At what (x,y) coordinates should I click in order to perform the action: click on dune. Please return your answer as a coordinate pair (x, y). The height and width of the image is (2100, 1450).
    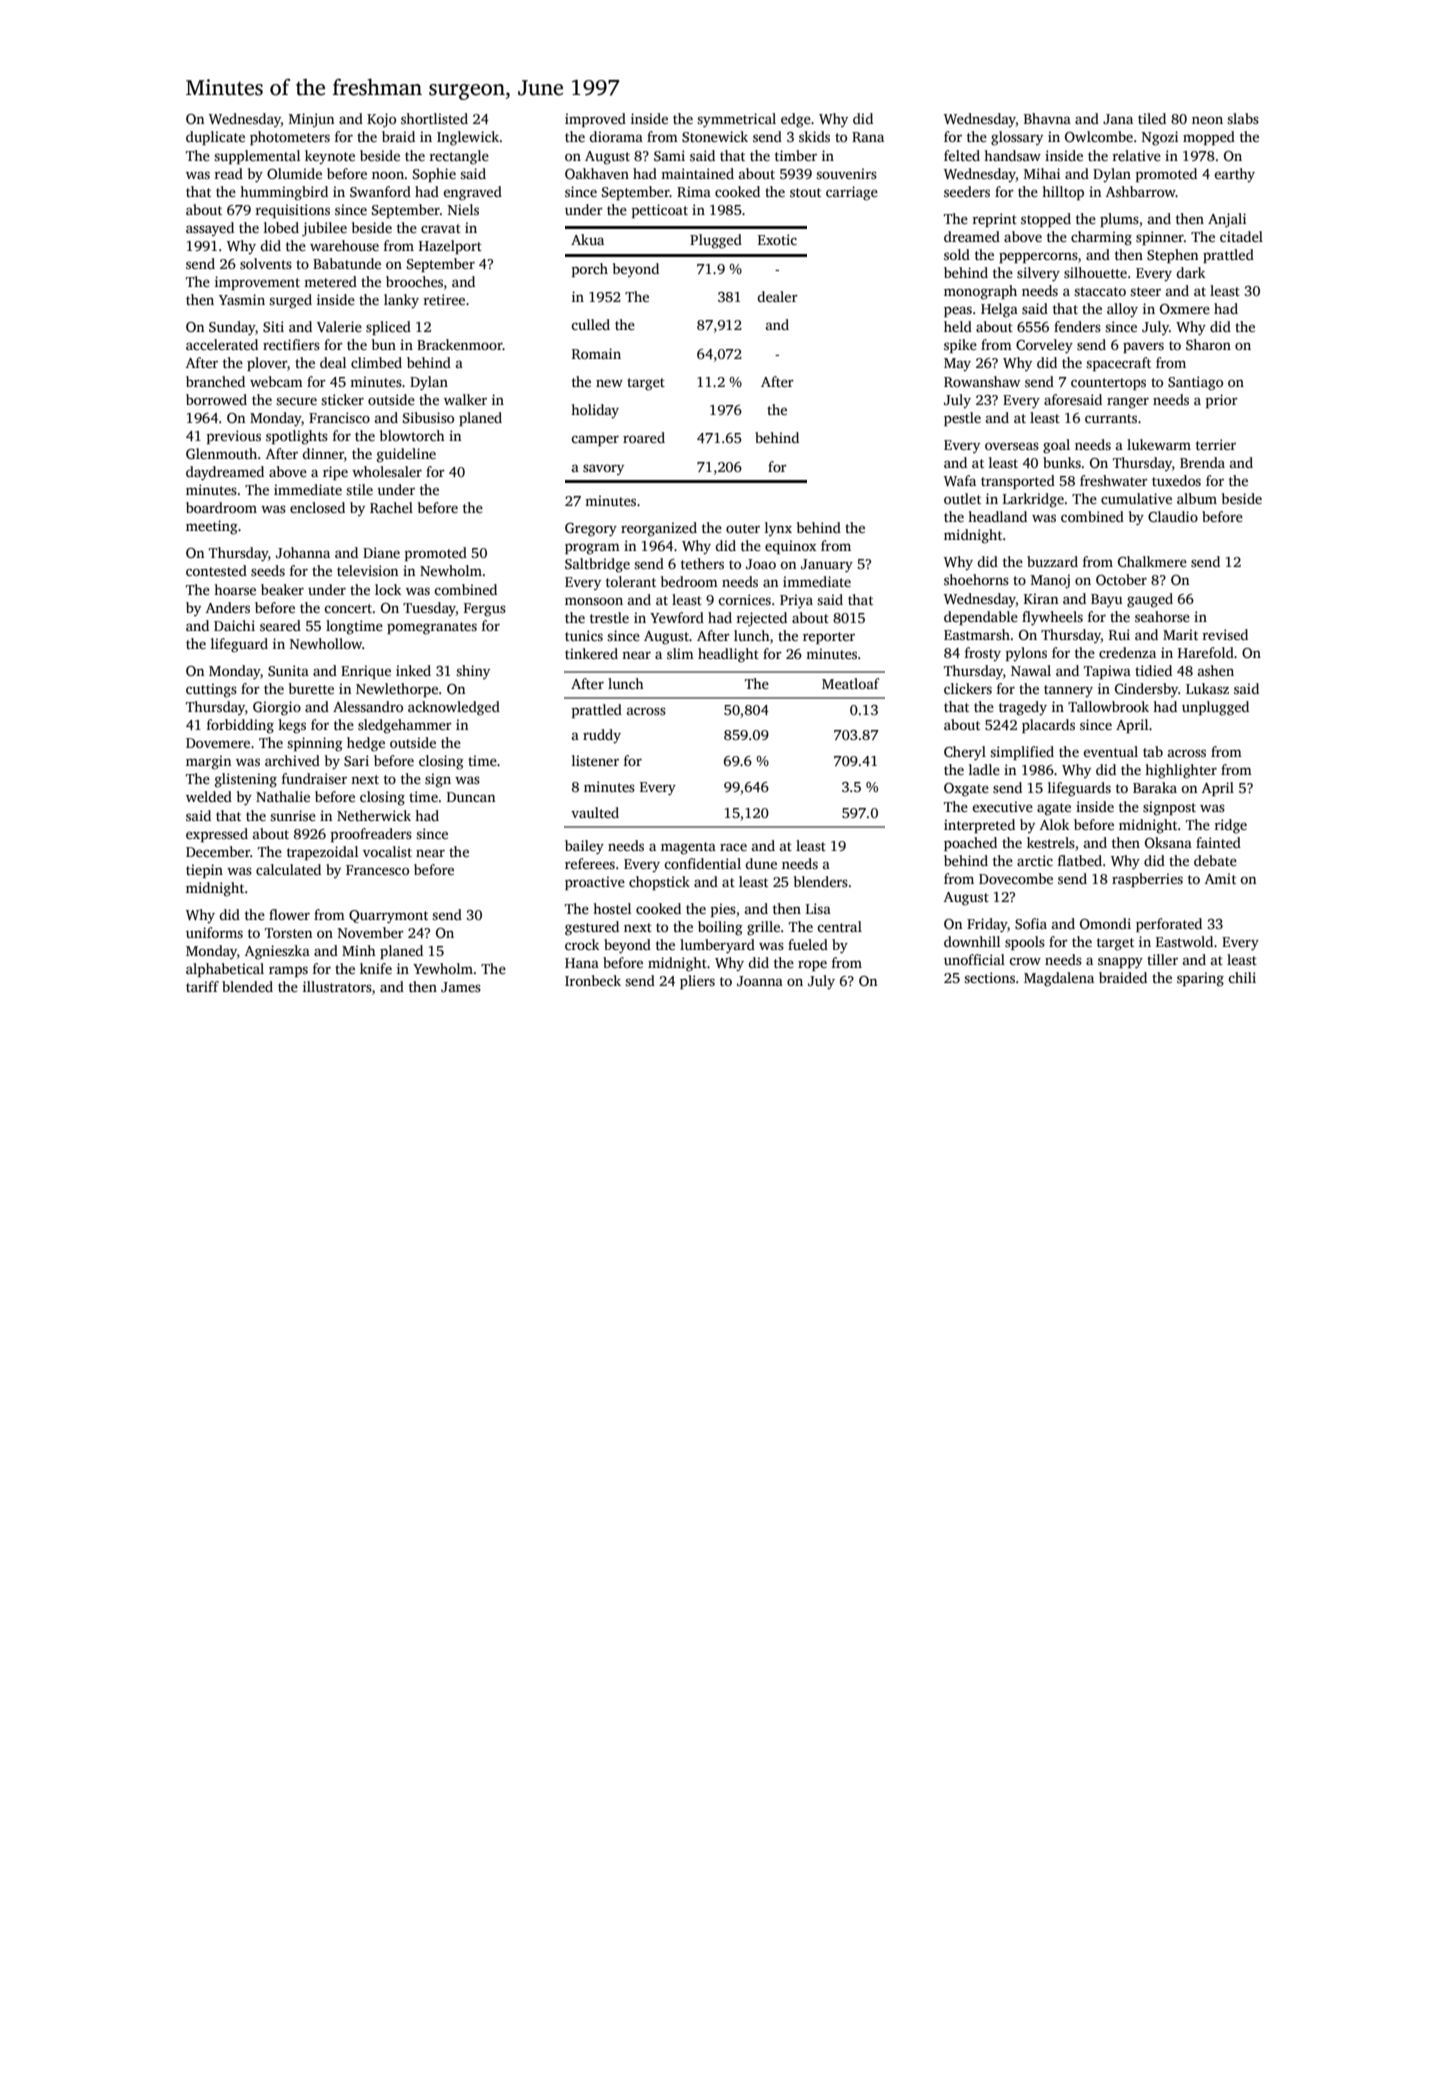
    Looking at the image, I should click on (761, 863).
